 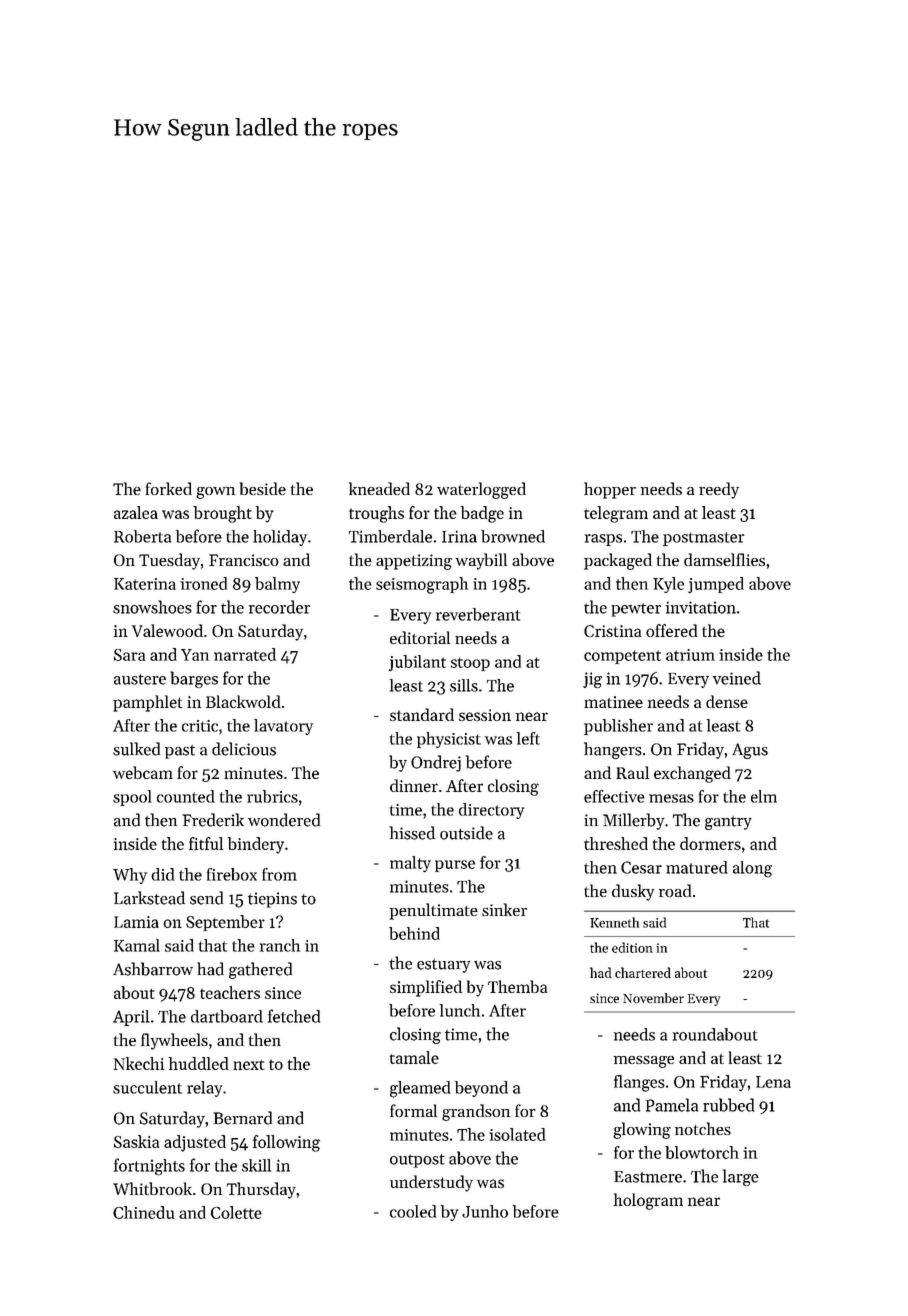 I want to click on snowshoes, so click(x=152, y=607).
